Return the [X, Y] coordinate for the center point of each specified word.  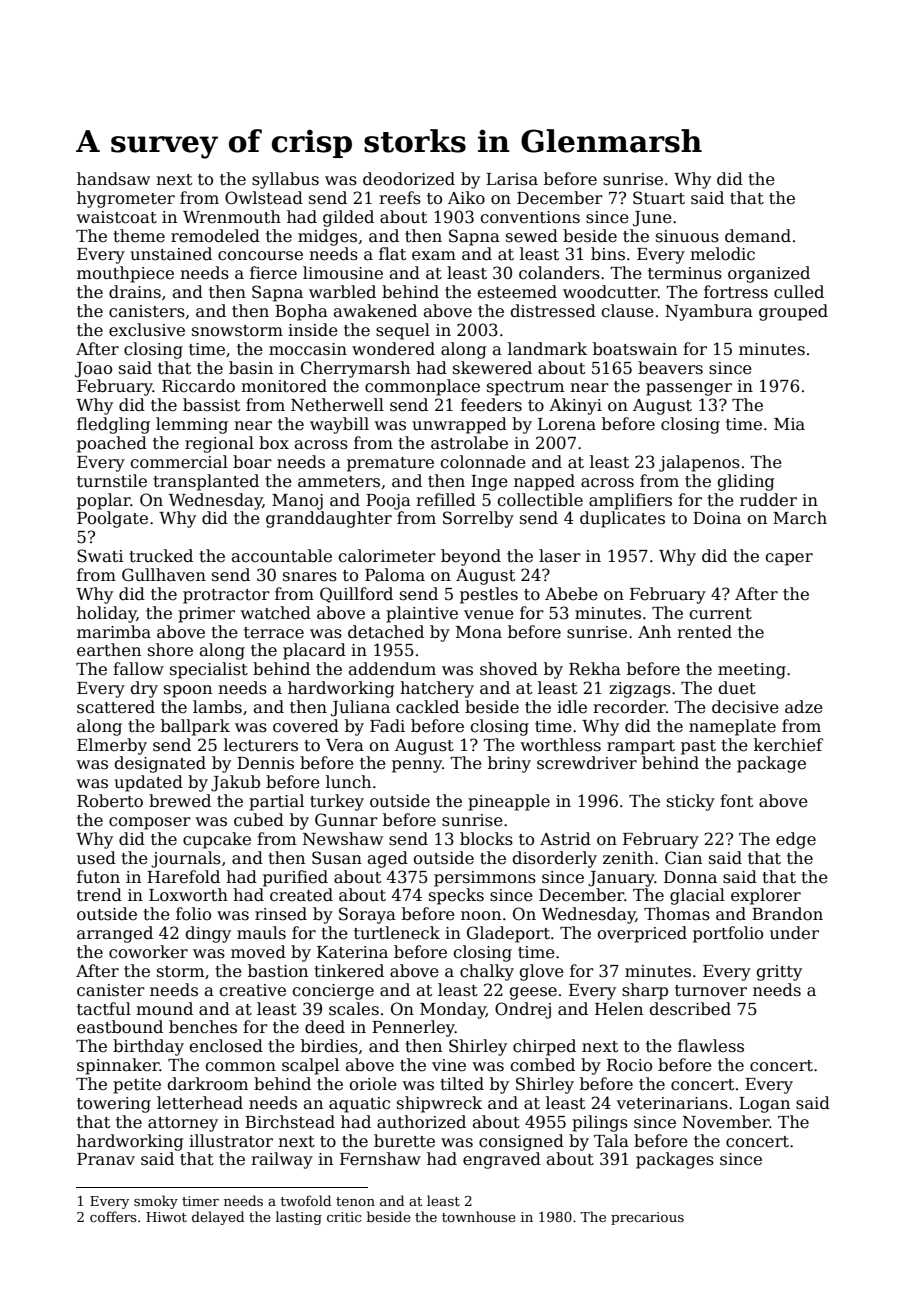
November [726, 1122]
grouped [793, 312]
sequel [403, 331]
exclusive [147, 330]
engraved [502, 1160]
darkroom [208, 1084]
